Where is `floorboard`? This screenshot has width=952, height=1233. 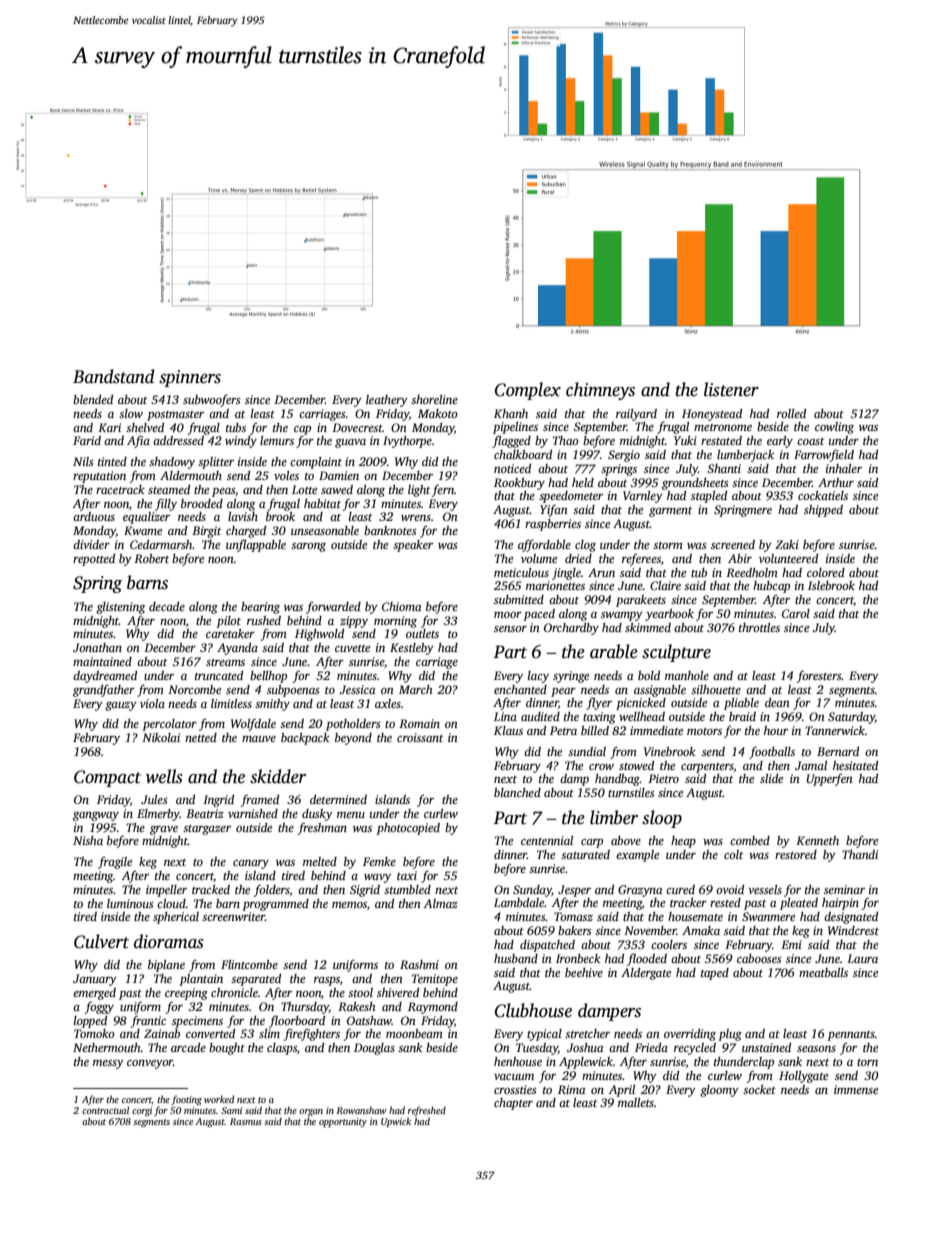
floorboard is located at coordinates (297, 1021).
